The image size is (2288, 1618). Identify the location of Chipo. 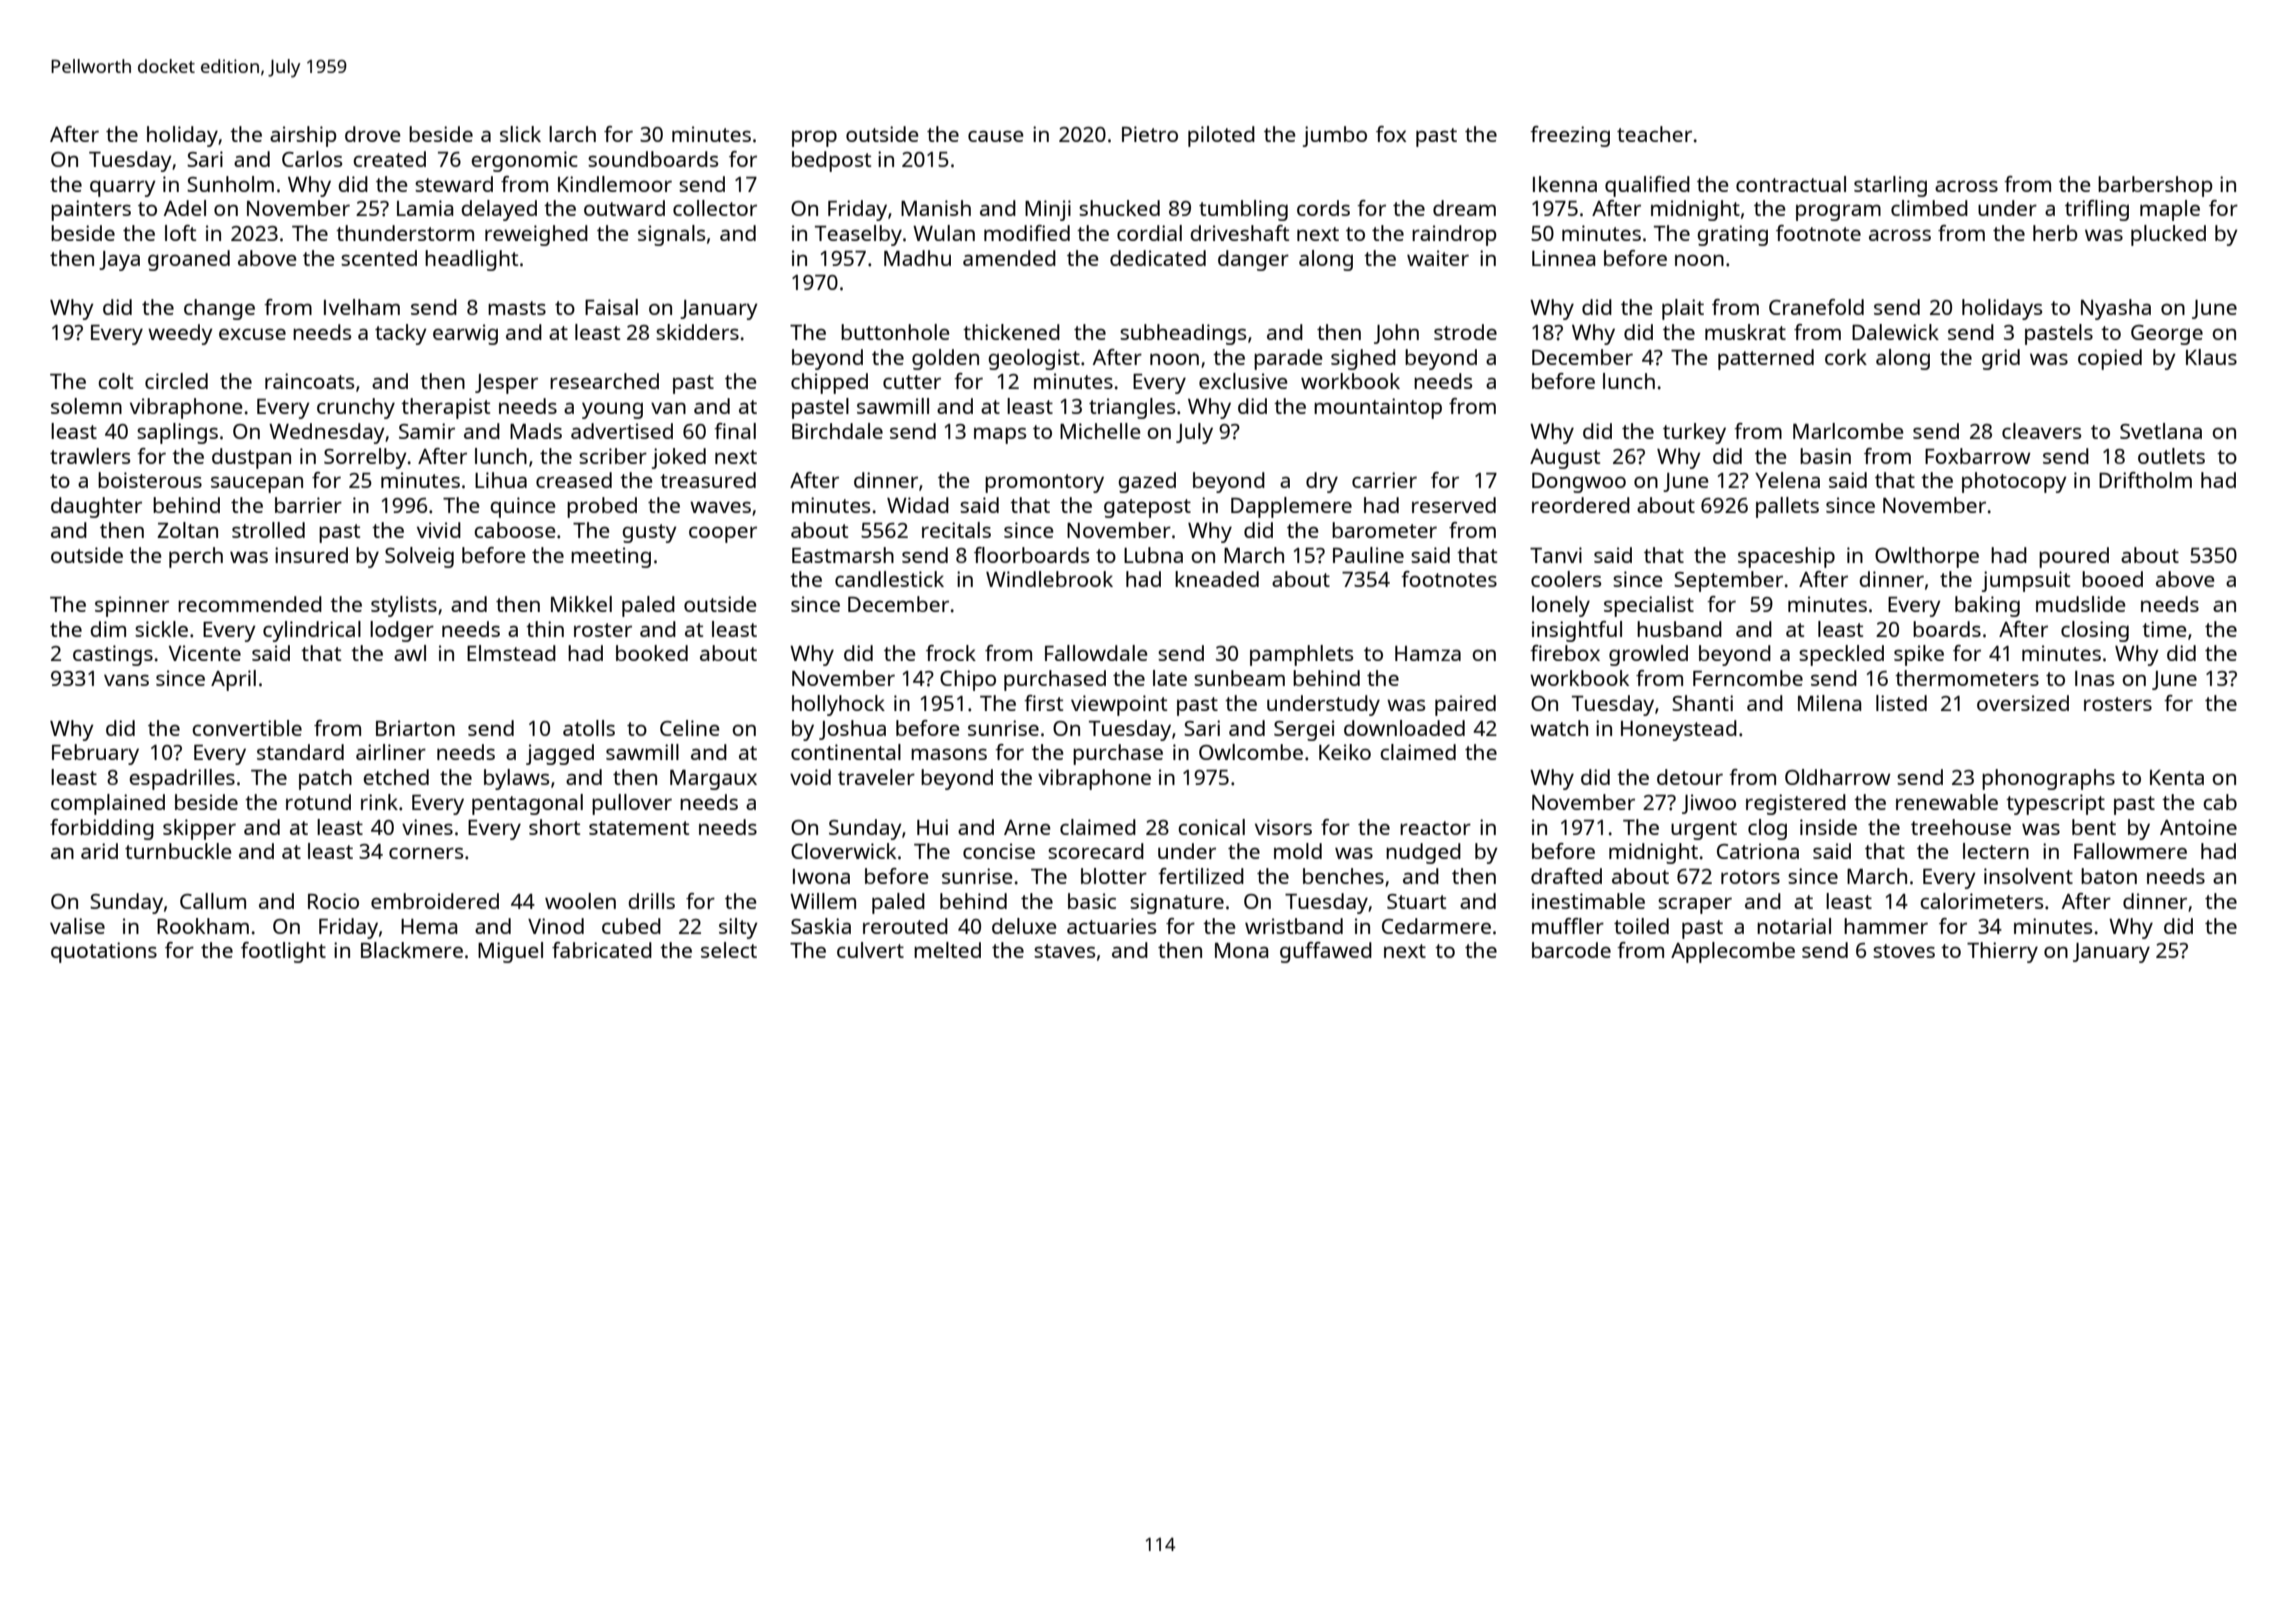
(968, 680).
